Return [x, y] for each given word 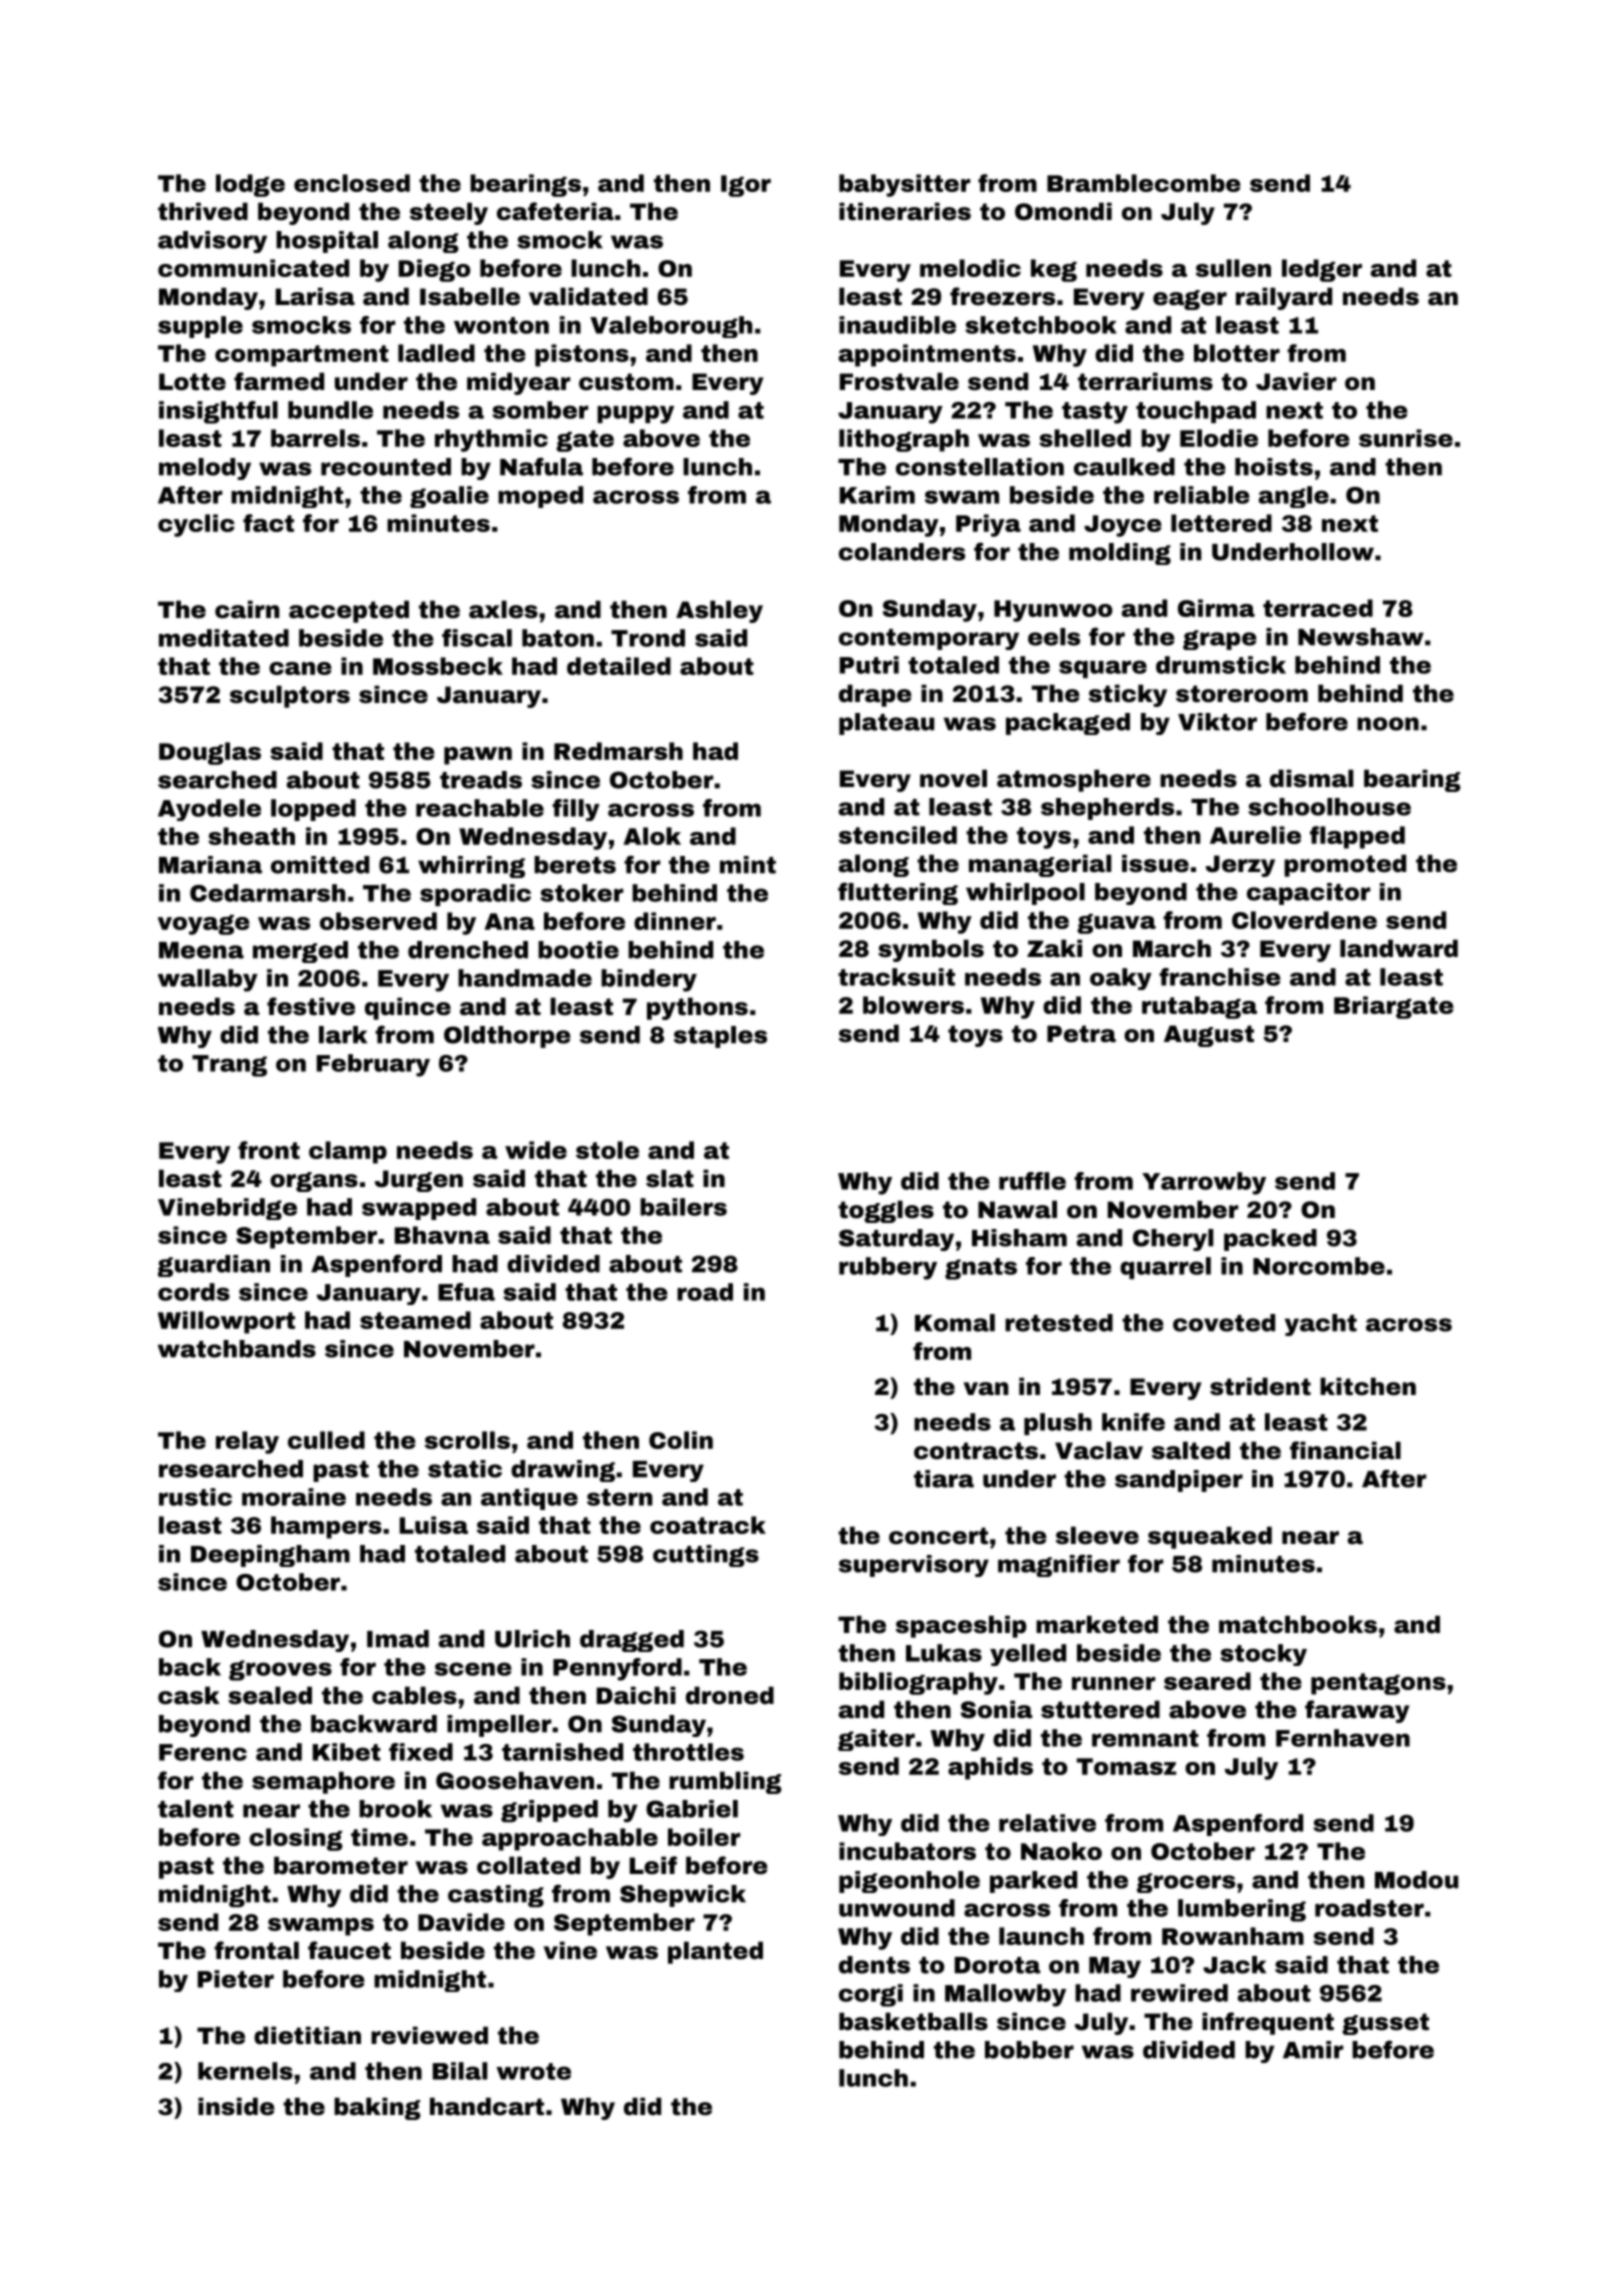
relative [1047, 1823]
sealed [270, 1695]
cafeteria [555, 211]
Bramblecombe [1144, 183]
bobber [1029, 2050]
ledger [1322, 270]
